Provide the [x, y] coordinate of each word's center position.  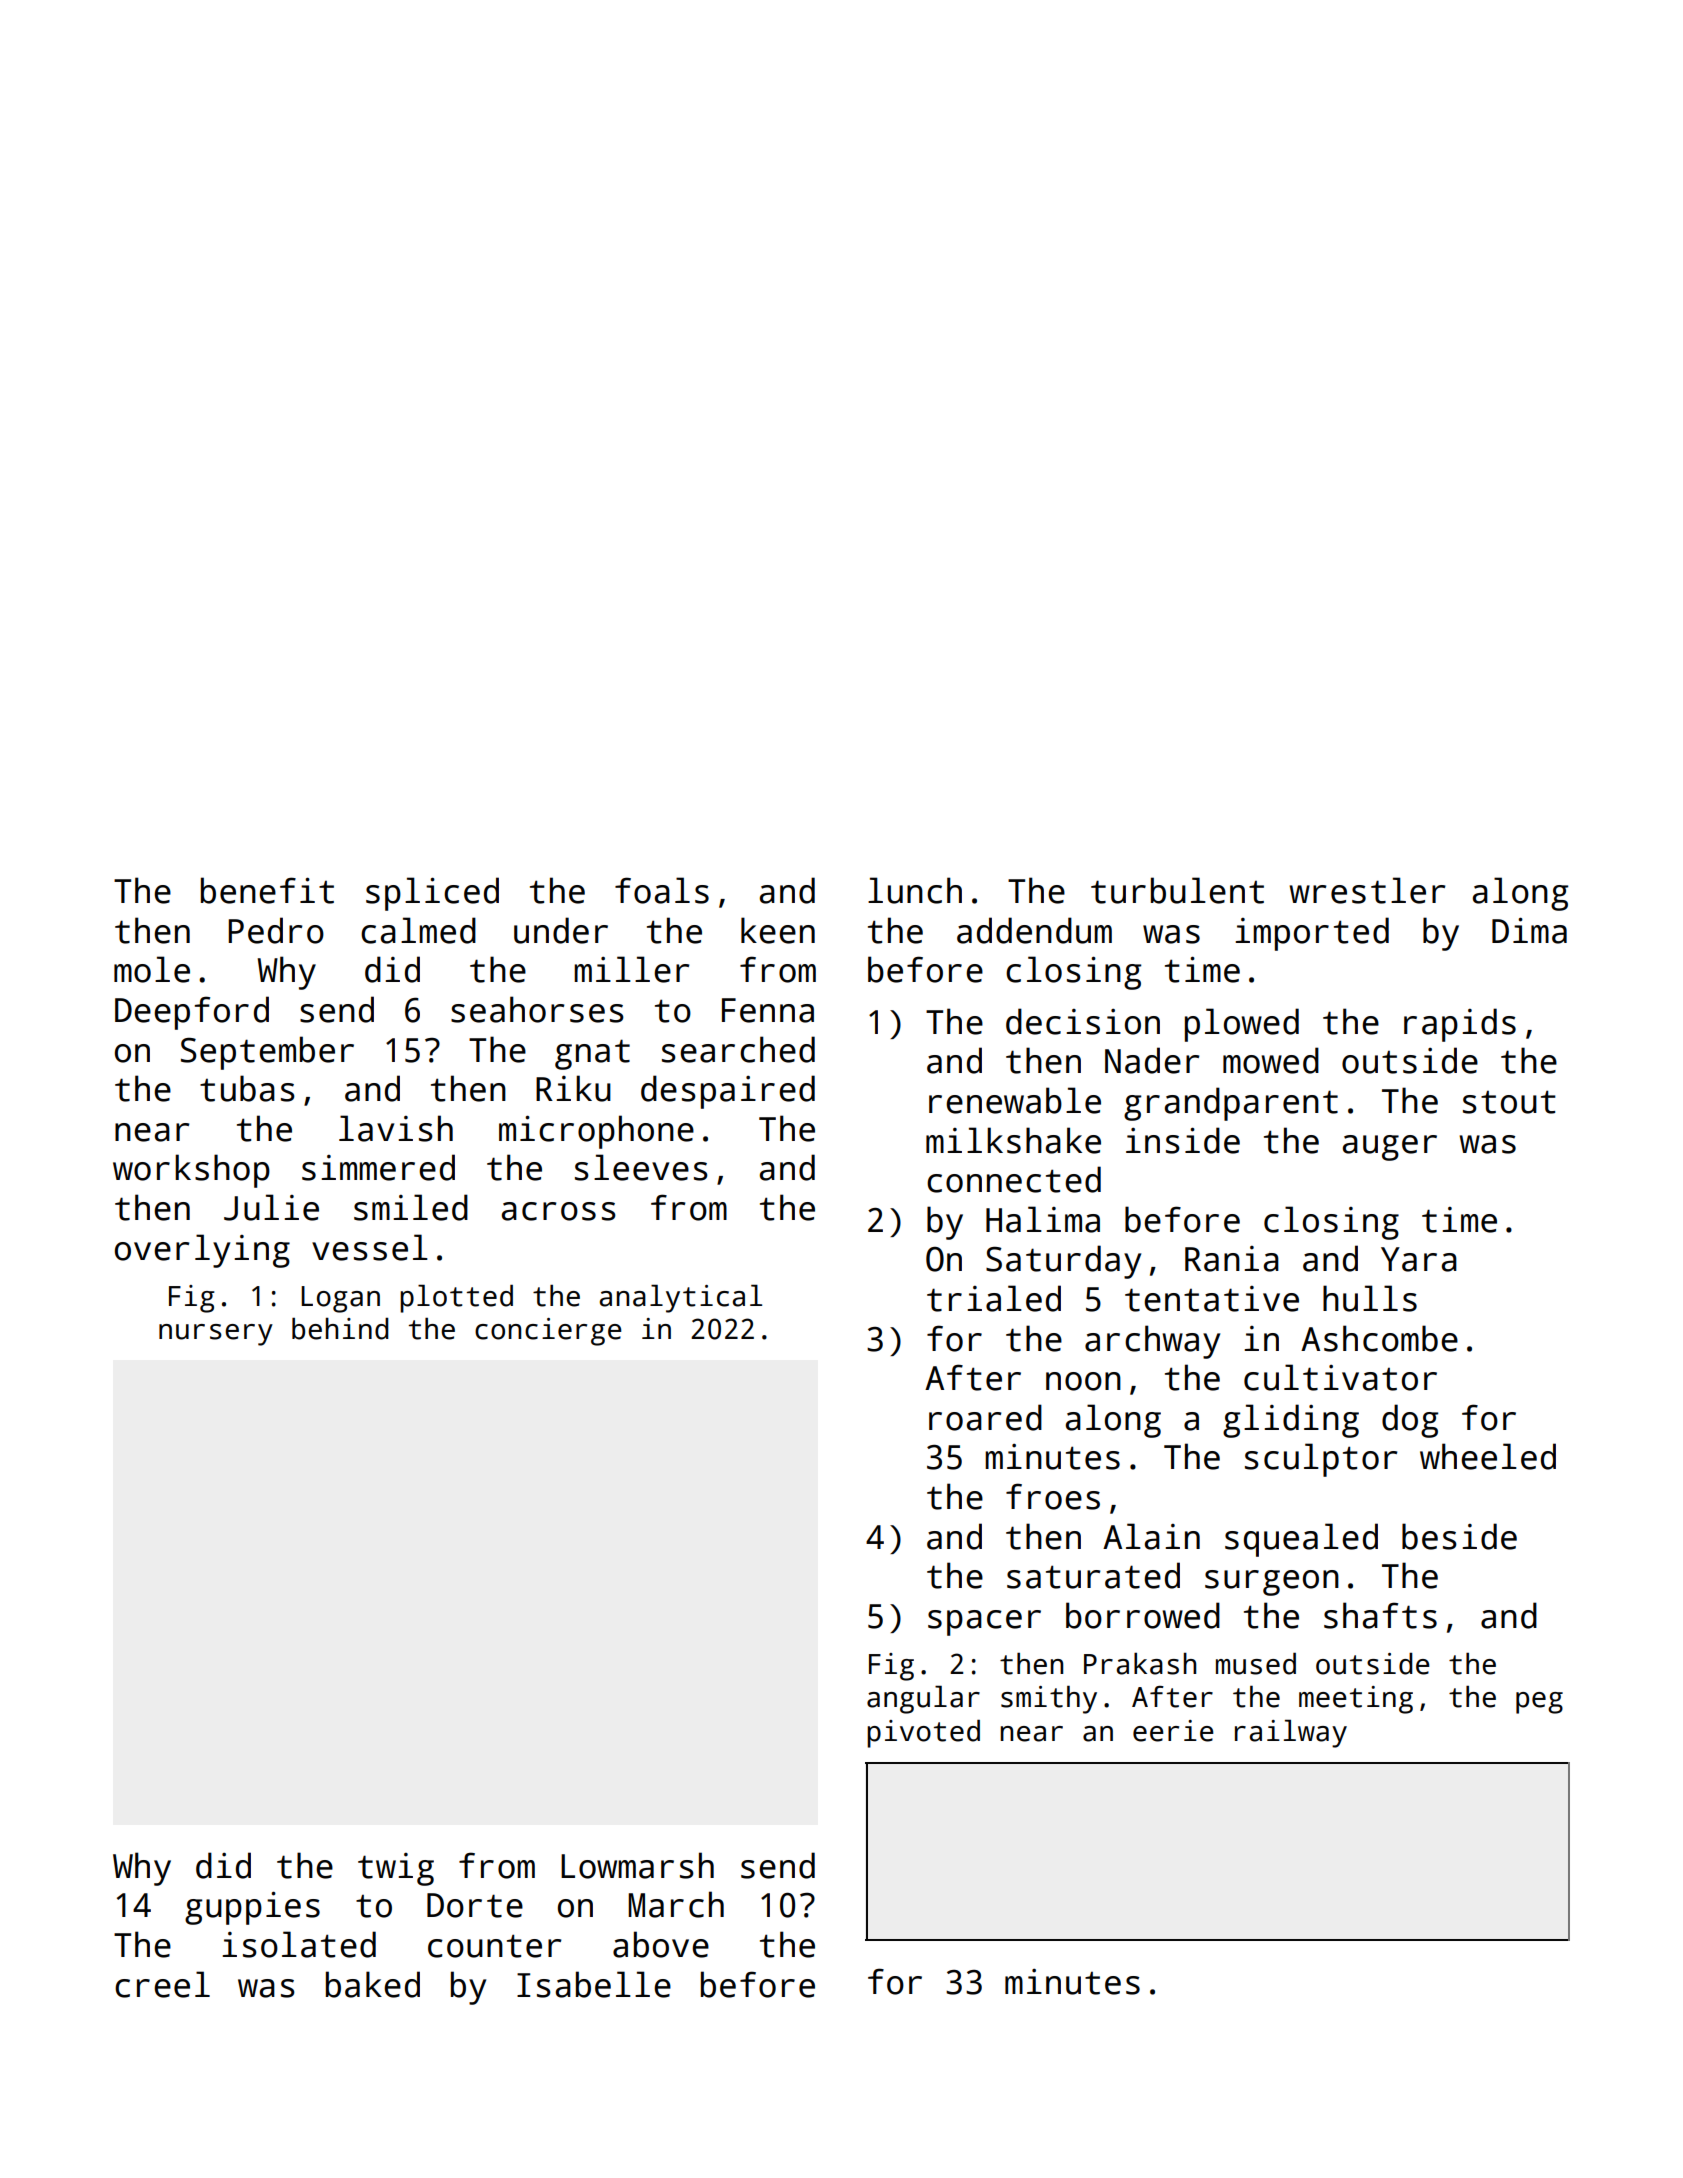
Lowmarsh [637, 1865]
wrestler [1367, 890]
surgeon [1272, 1583]
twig [396, 1869]
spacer [984, 1623]
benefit [267, 890]
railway [1291, 1733]
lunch [915, 890]
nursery [216, 1335]
